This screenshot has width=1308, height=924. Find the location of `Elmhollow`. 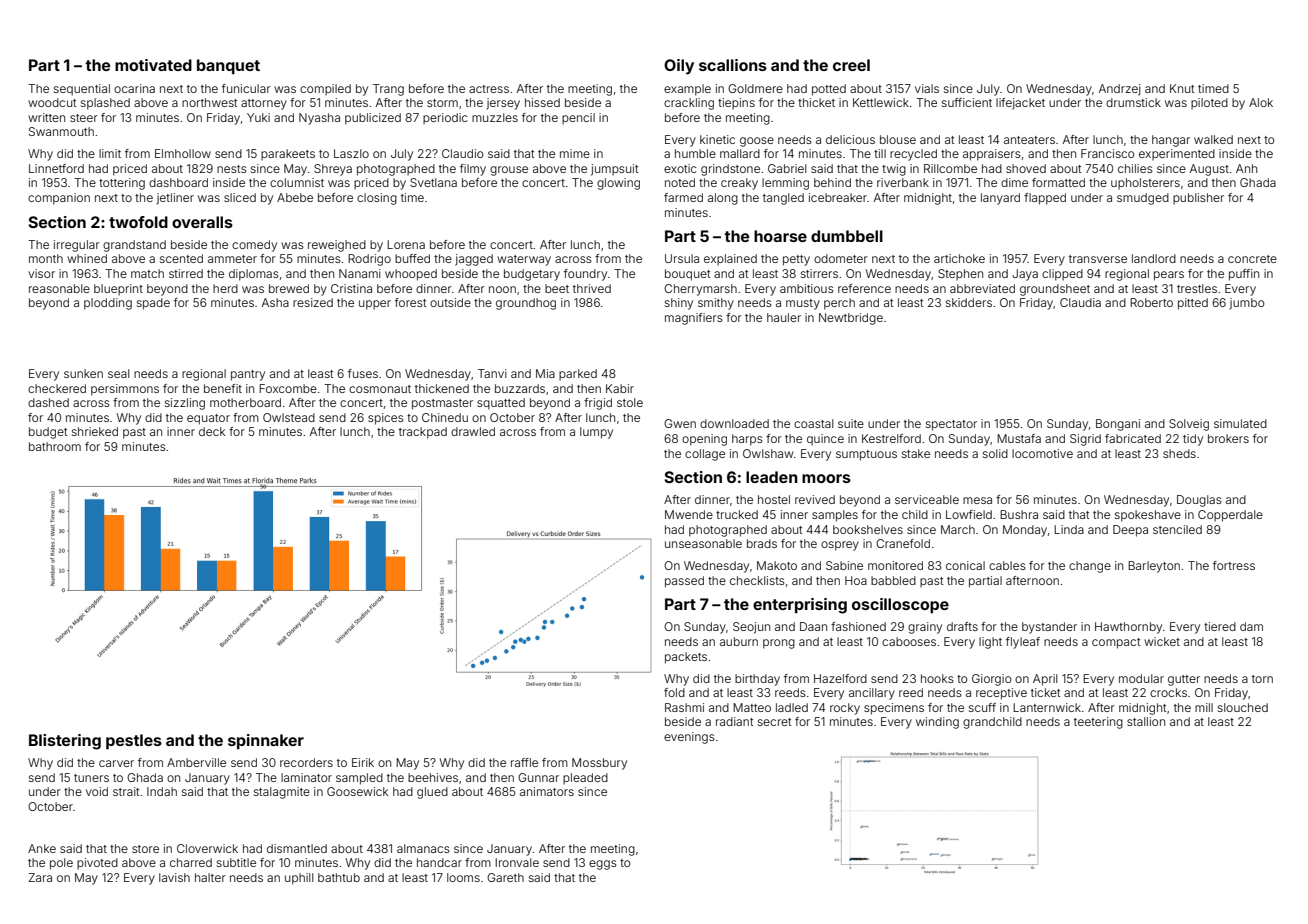

Elmhollow is located at coordinates (183, 153).
